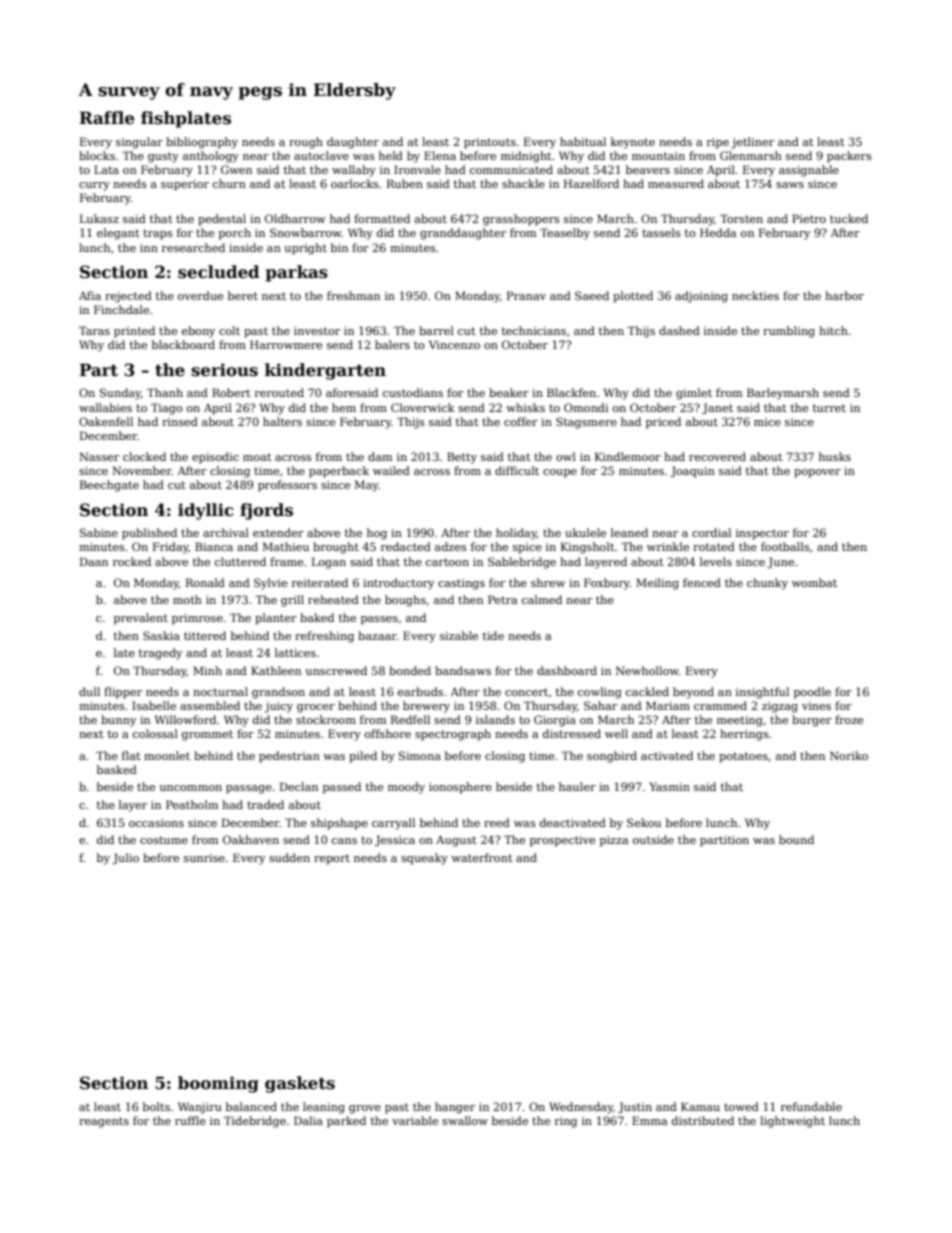 This page has height=1233, width=952. I want to click on squeaky, so click(424, 859).
